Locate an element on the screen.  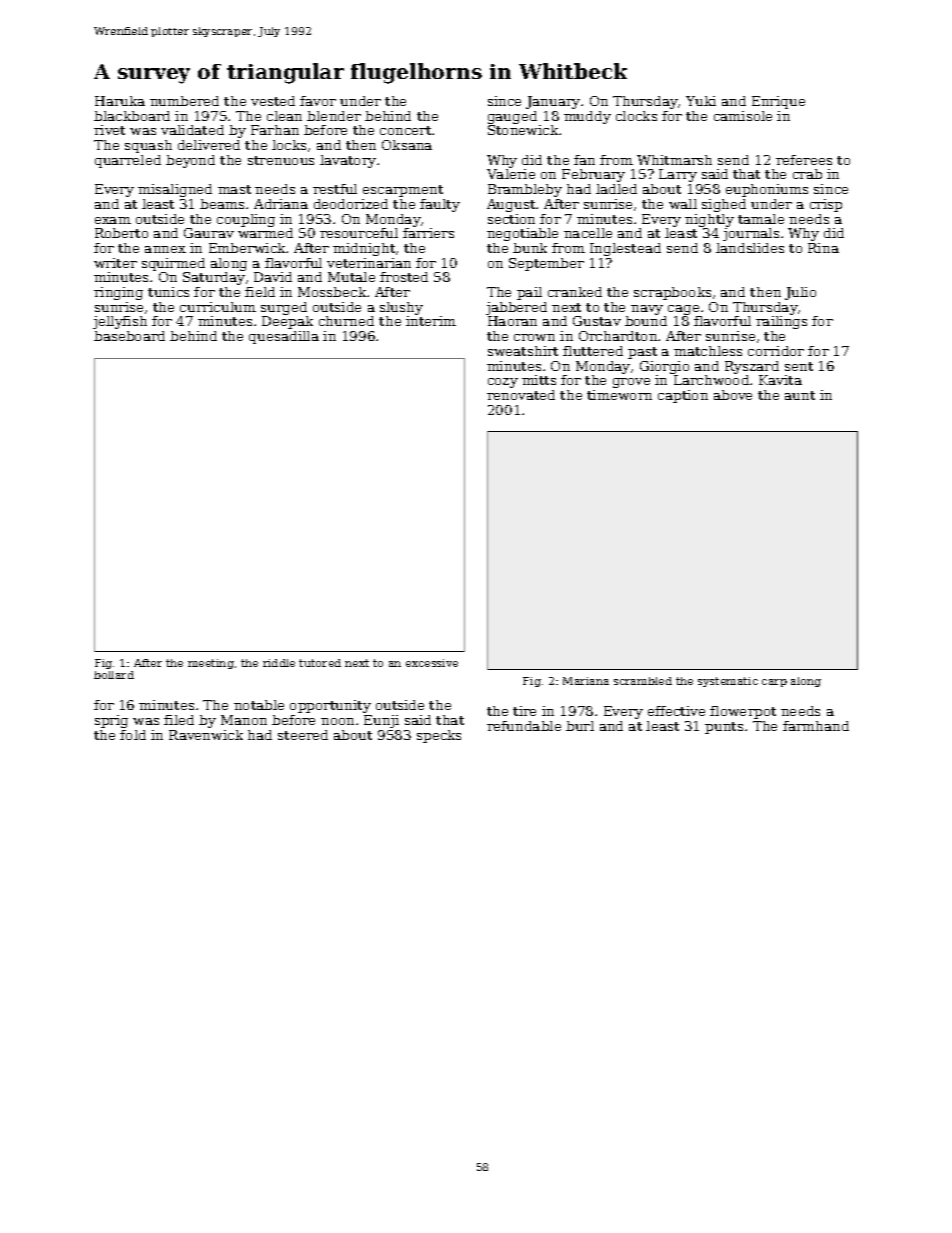
Farhan is located at coordinates (275, 130).
